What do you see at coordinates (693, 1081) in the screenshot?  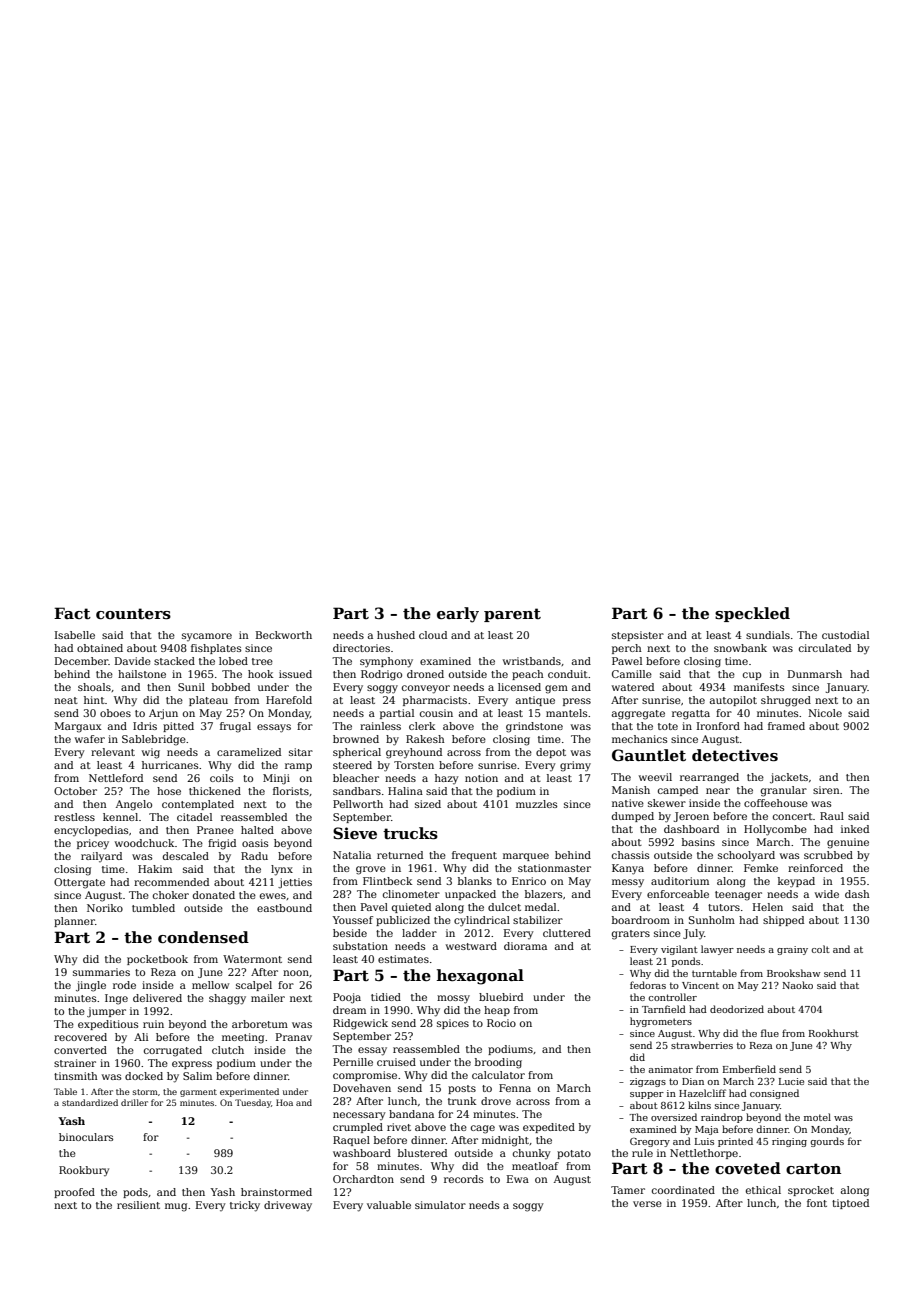 I see `Dian` at bounding box center [693, 1081].
